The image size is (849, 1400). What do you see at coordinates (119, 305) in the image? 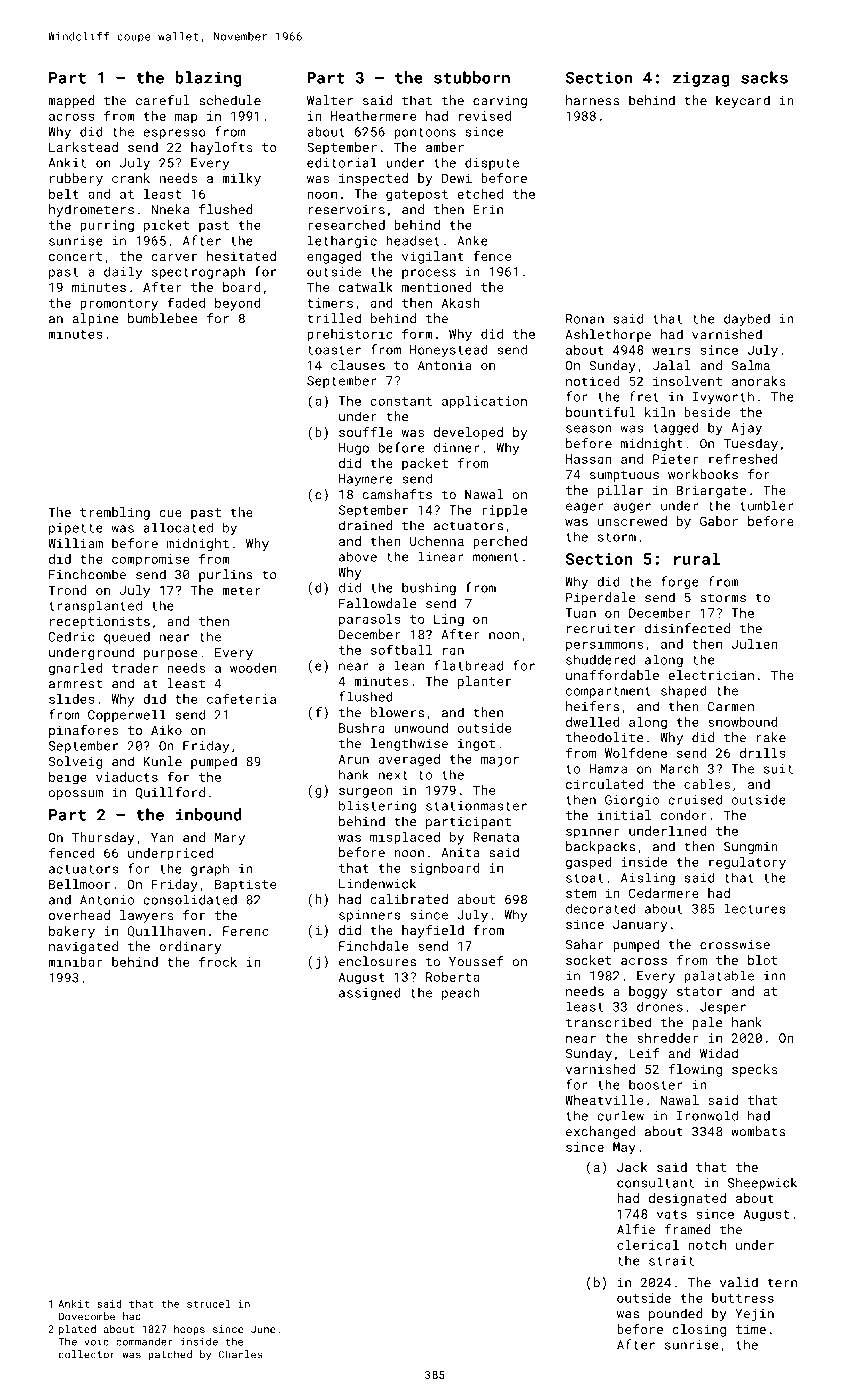
I see `promontory` at bounding box center [119, 305].
